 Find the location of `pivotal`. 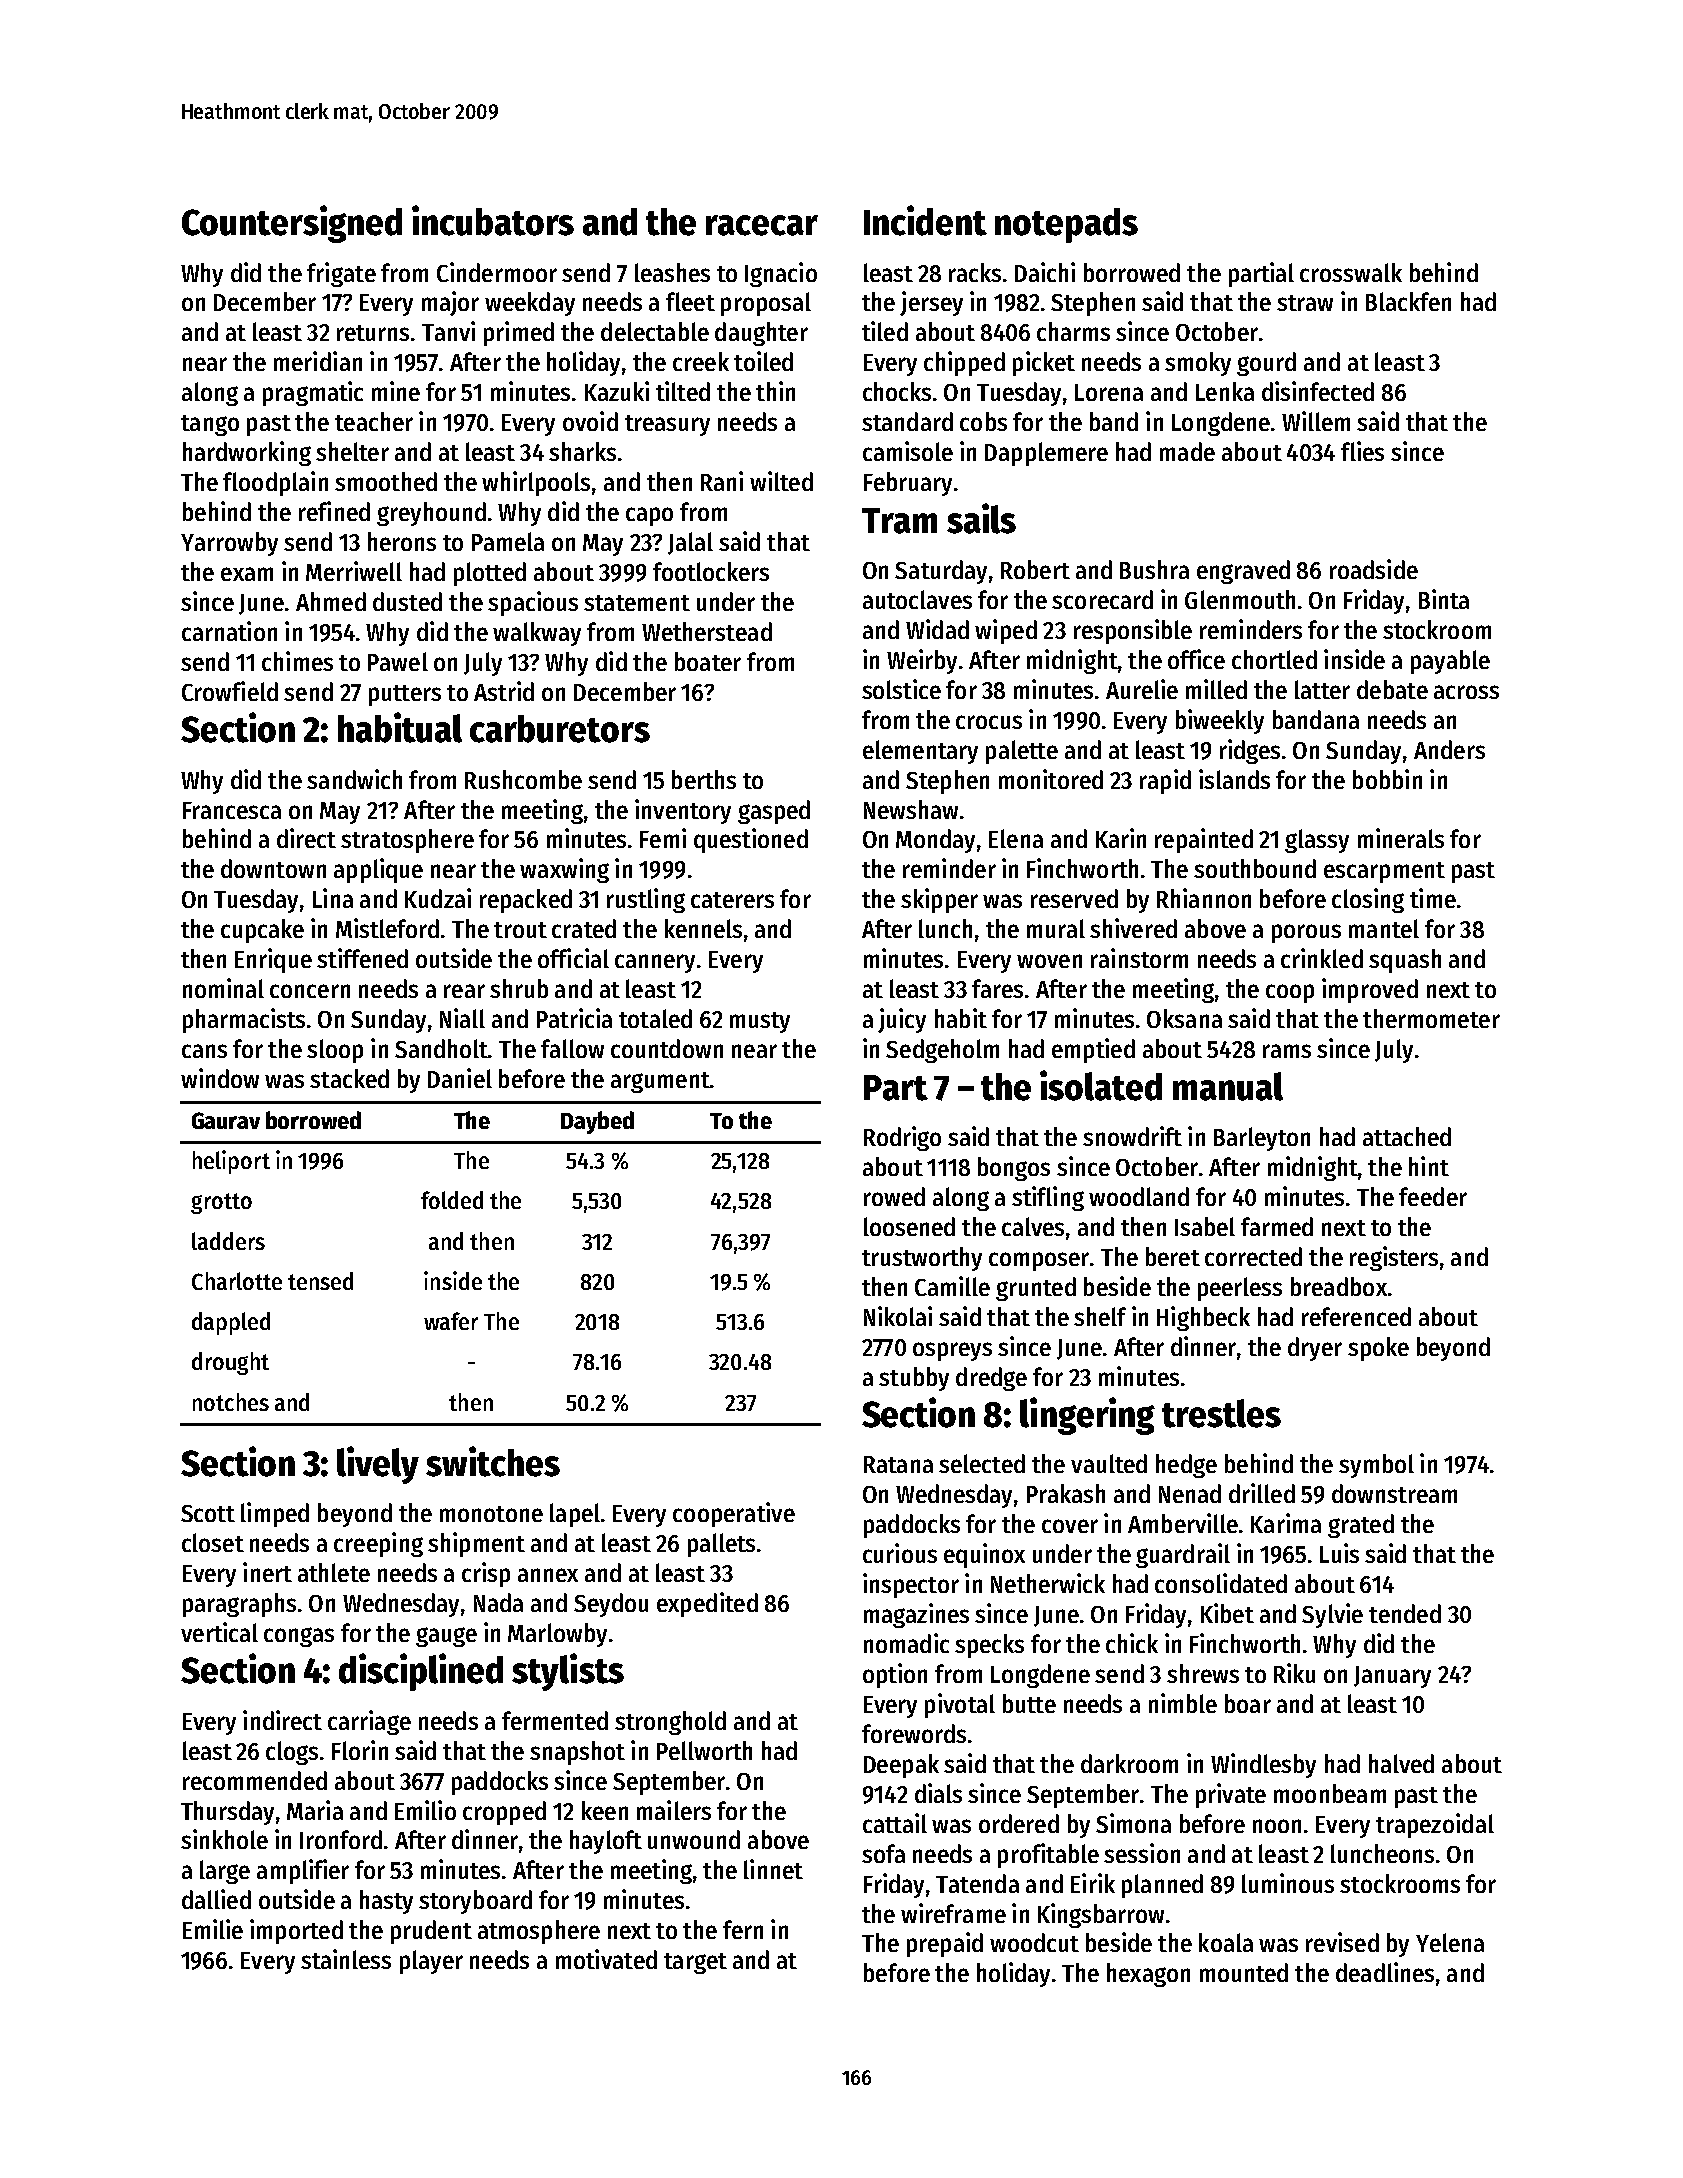

pivotal is located at coordinates (960, 1705).
